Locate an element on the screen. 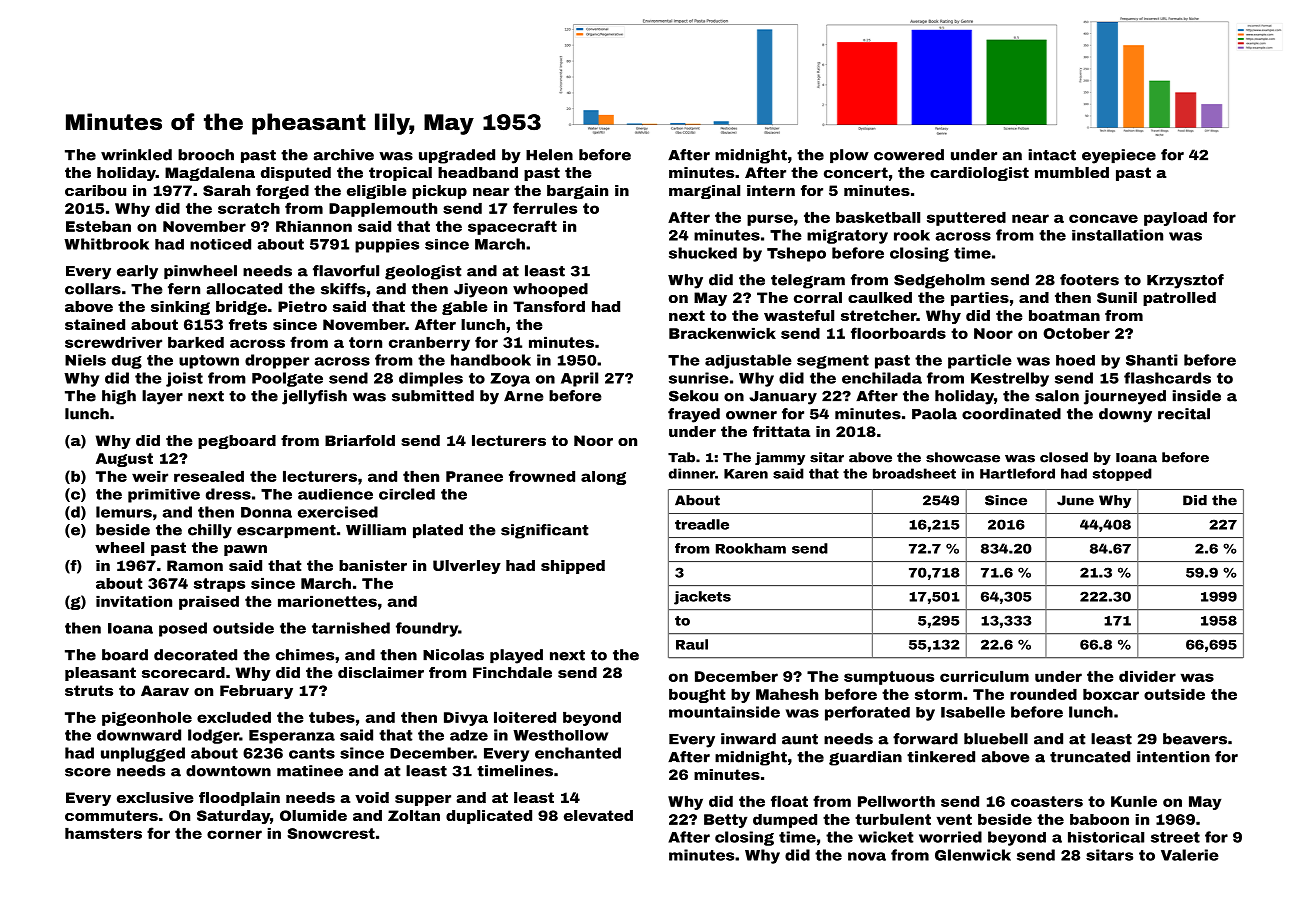 The image size is (1308, 924). divider is located at coordinates (1147, 676).
